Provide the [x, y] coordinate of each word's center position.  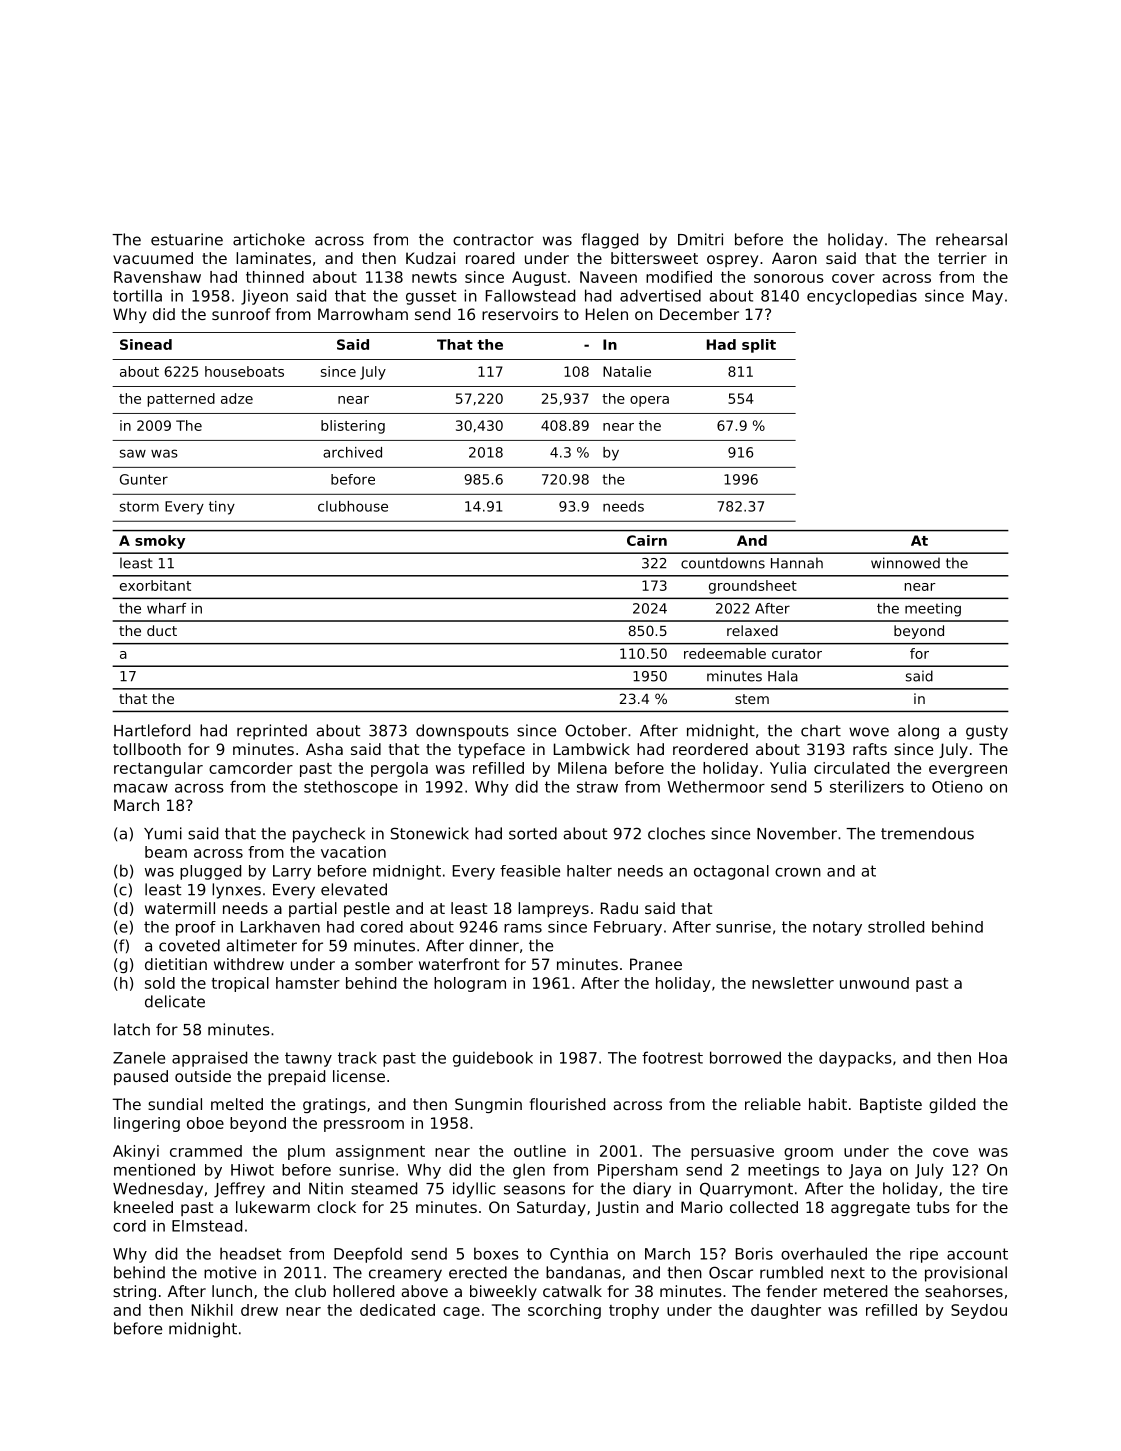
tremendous [927, 833]
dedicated [397, 1310]
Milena [582, 768]
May [988, 297]
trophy [634, 1311]
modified [679, 277]
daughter [786, 1311]
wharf [166, 608]
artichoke [269, 239]
